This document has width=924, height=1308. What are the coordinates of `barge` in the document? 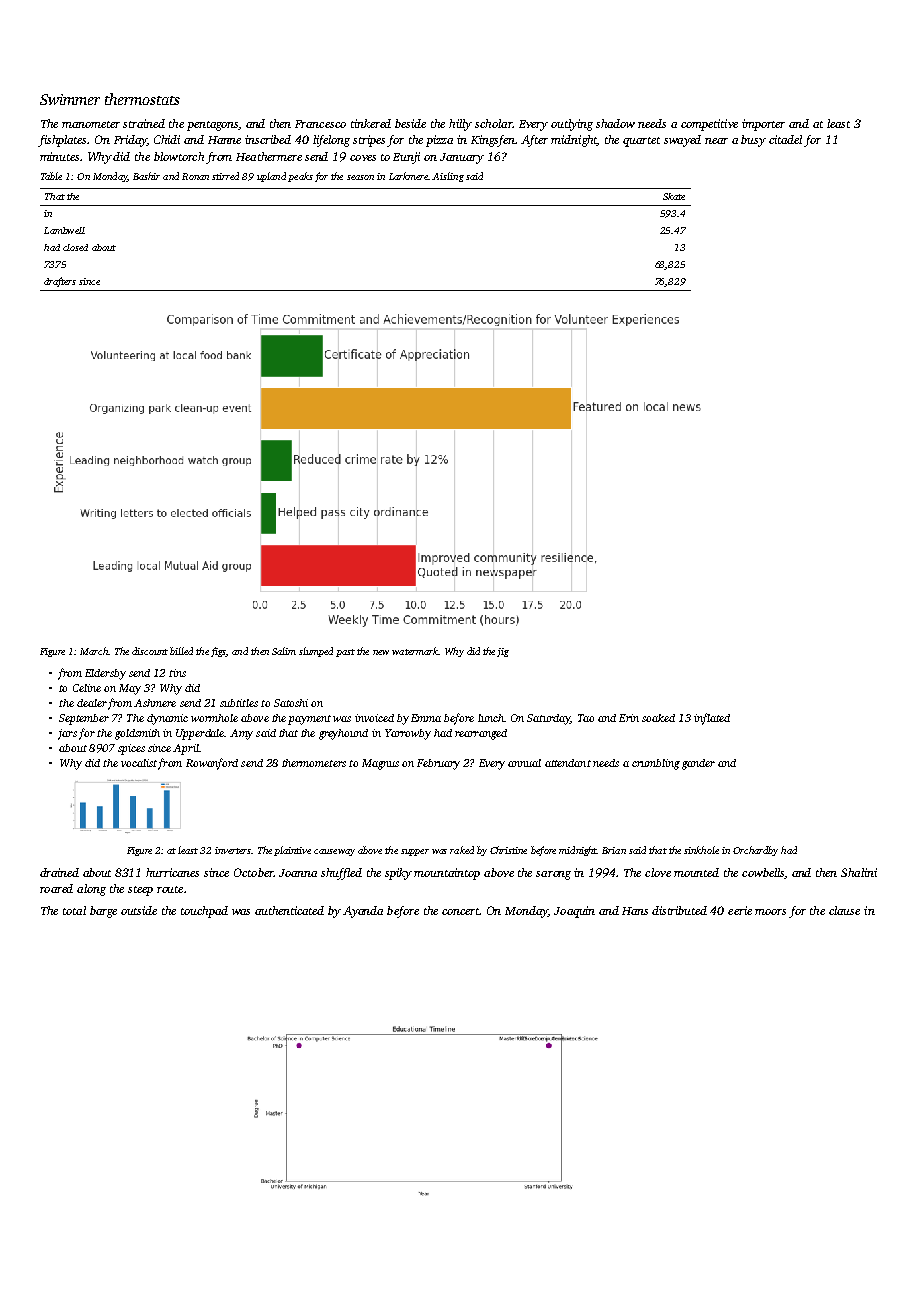 It's located at (103, 912).
